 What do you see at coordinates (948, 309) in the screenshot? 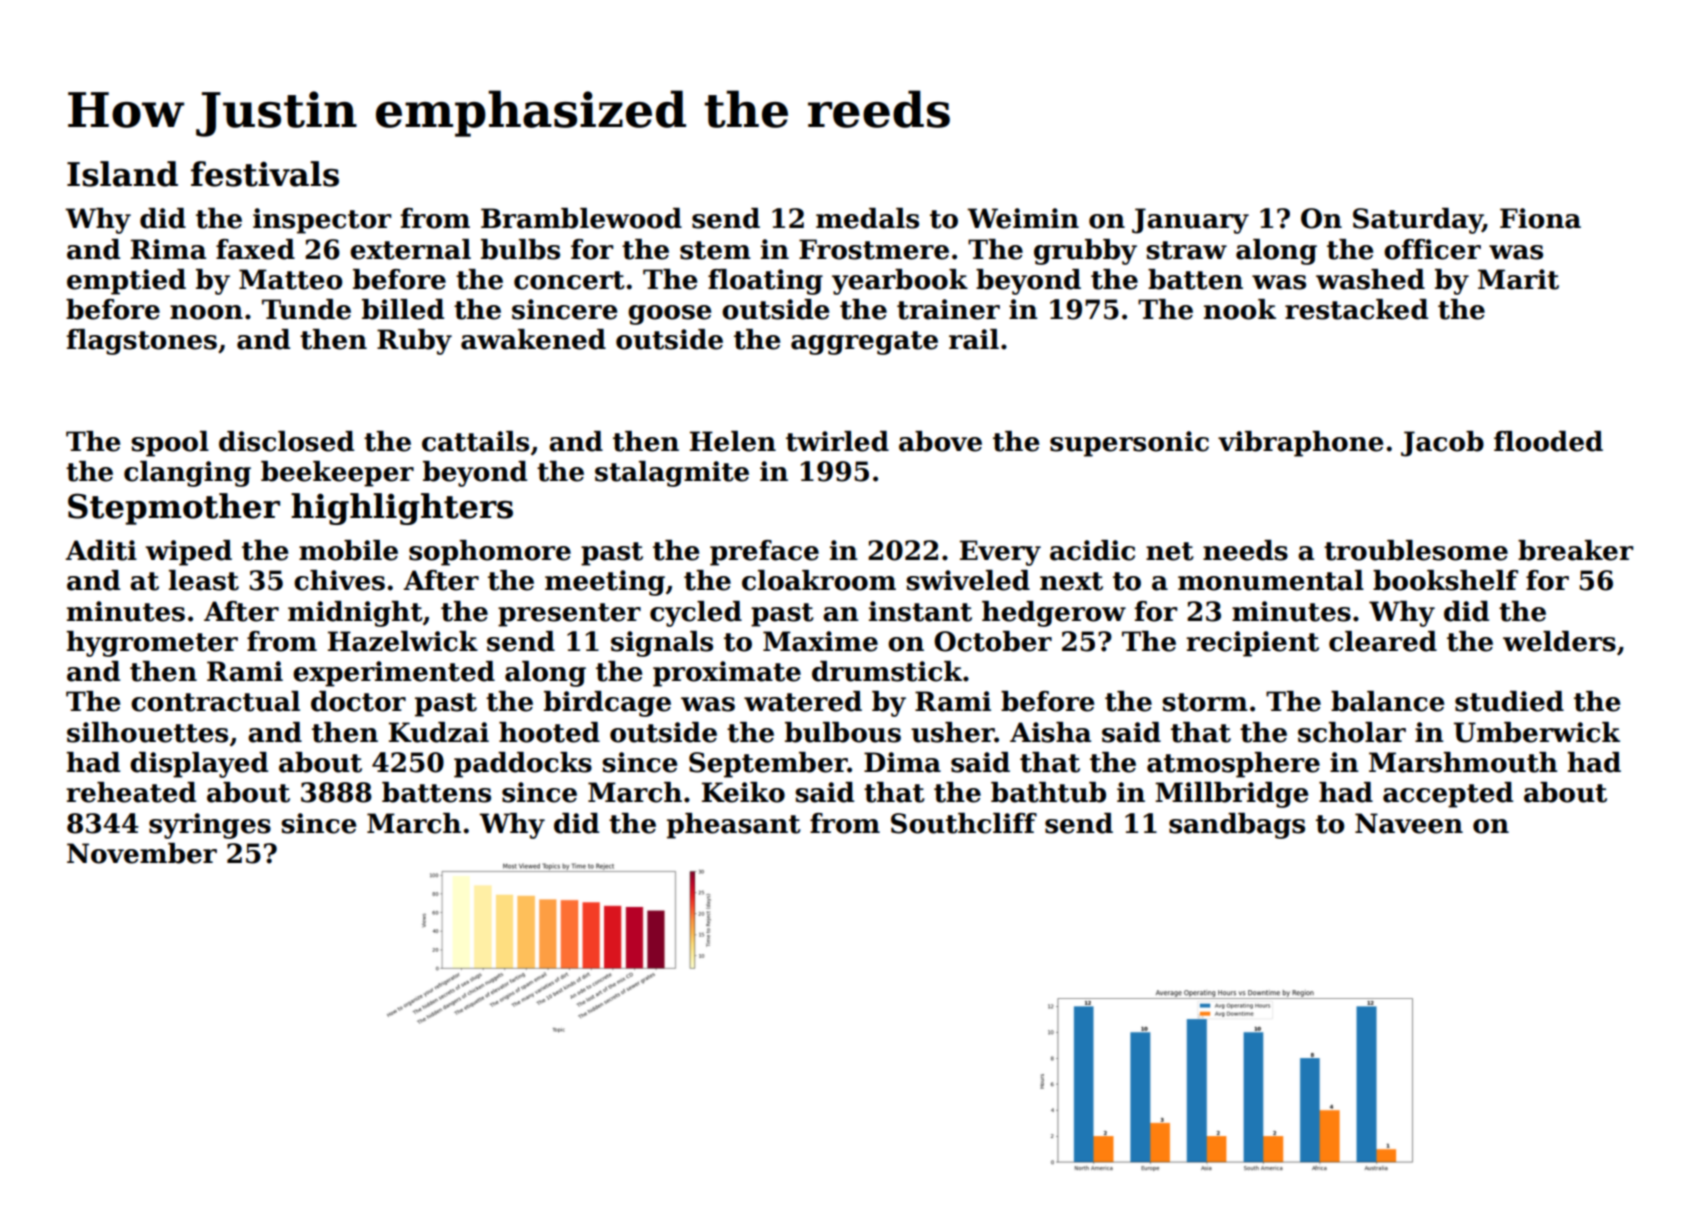
I see `trainer` at bounding box center [948, 309].
